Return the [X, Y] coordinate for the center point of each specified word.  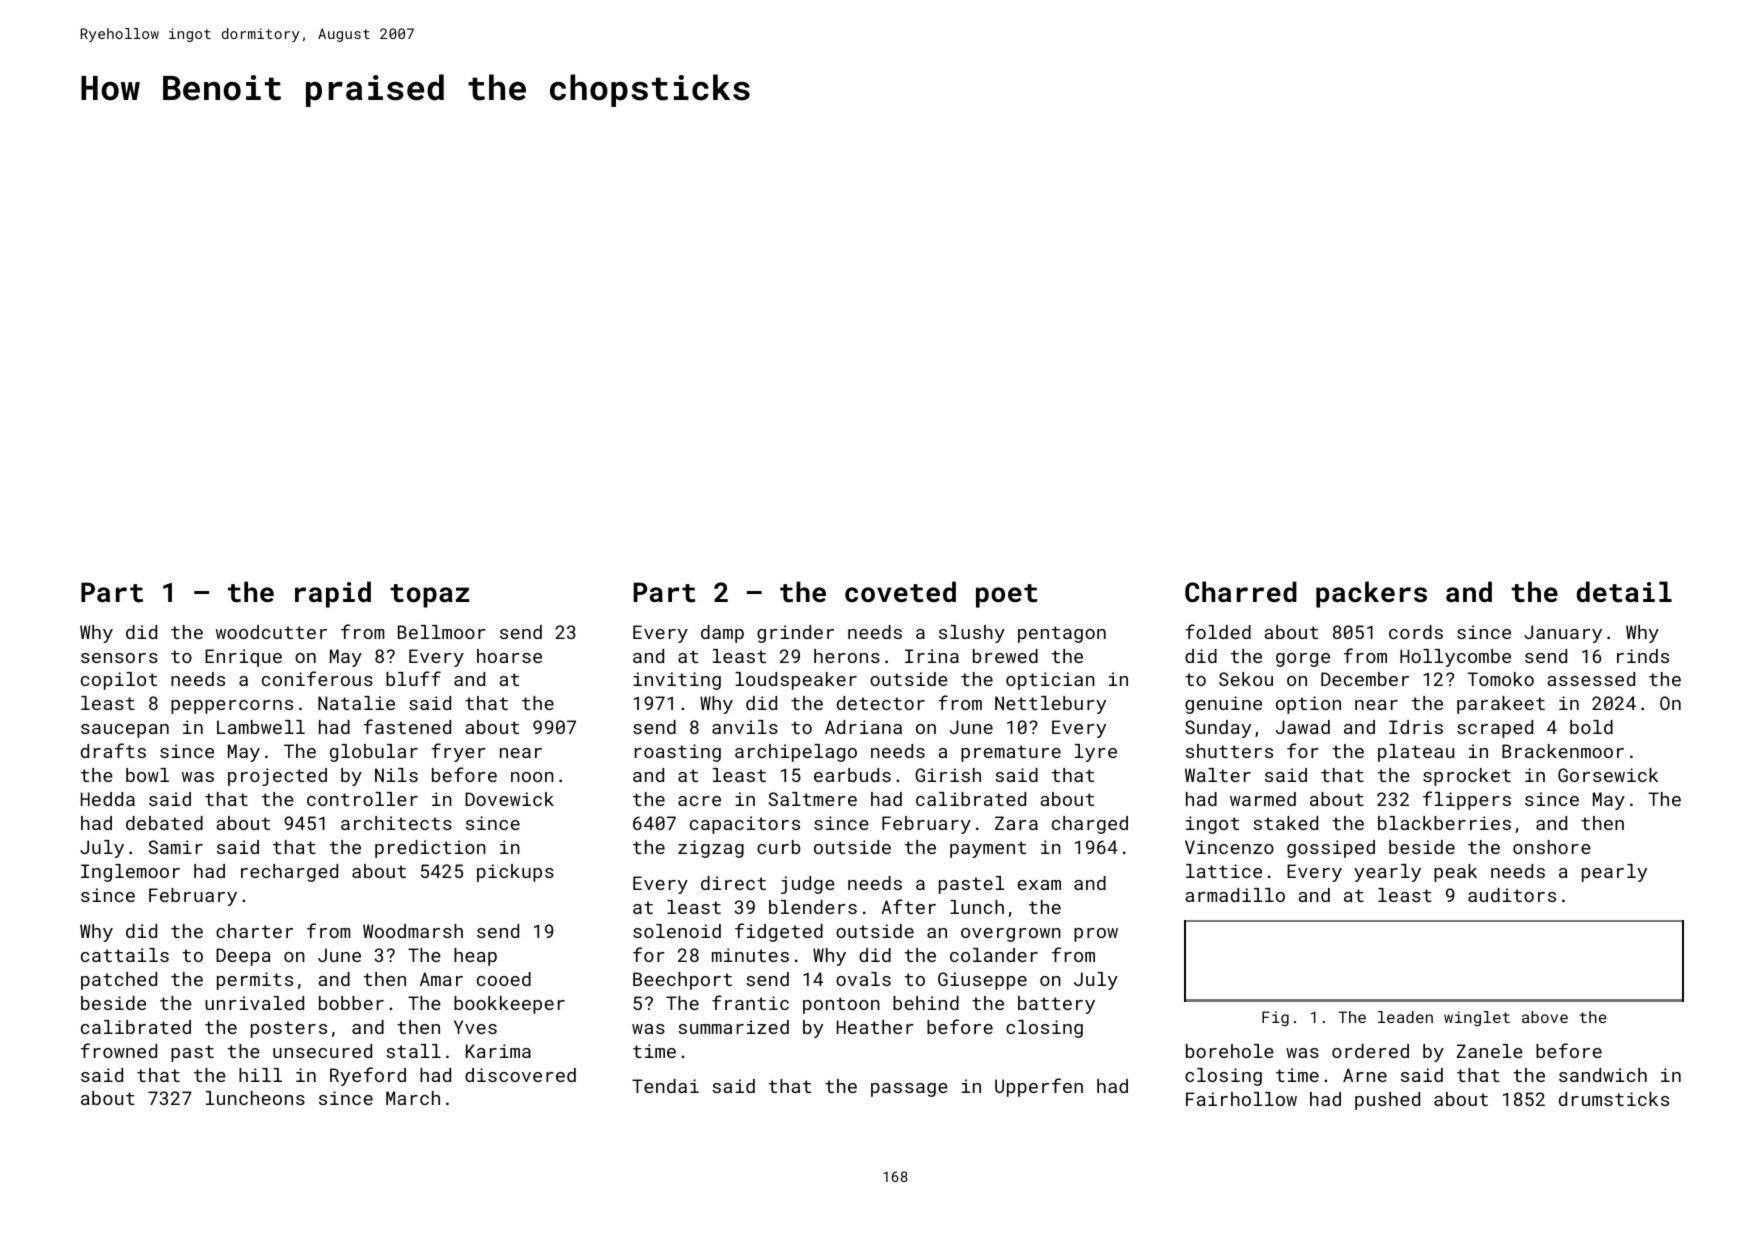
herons [847, 656]
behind [926, 1003]
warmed [1263, 799]
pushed [1387, 1101]
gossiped [1331, 849]
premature [1011, 753]
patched [119, 981]
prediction [430, 849]
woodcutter [271, 632]
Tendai [665, 1086]
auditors [1512, 895]
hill [260, 1075]
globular [374, 753]
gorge [1303, 660]
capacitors [745, 825]
